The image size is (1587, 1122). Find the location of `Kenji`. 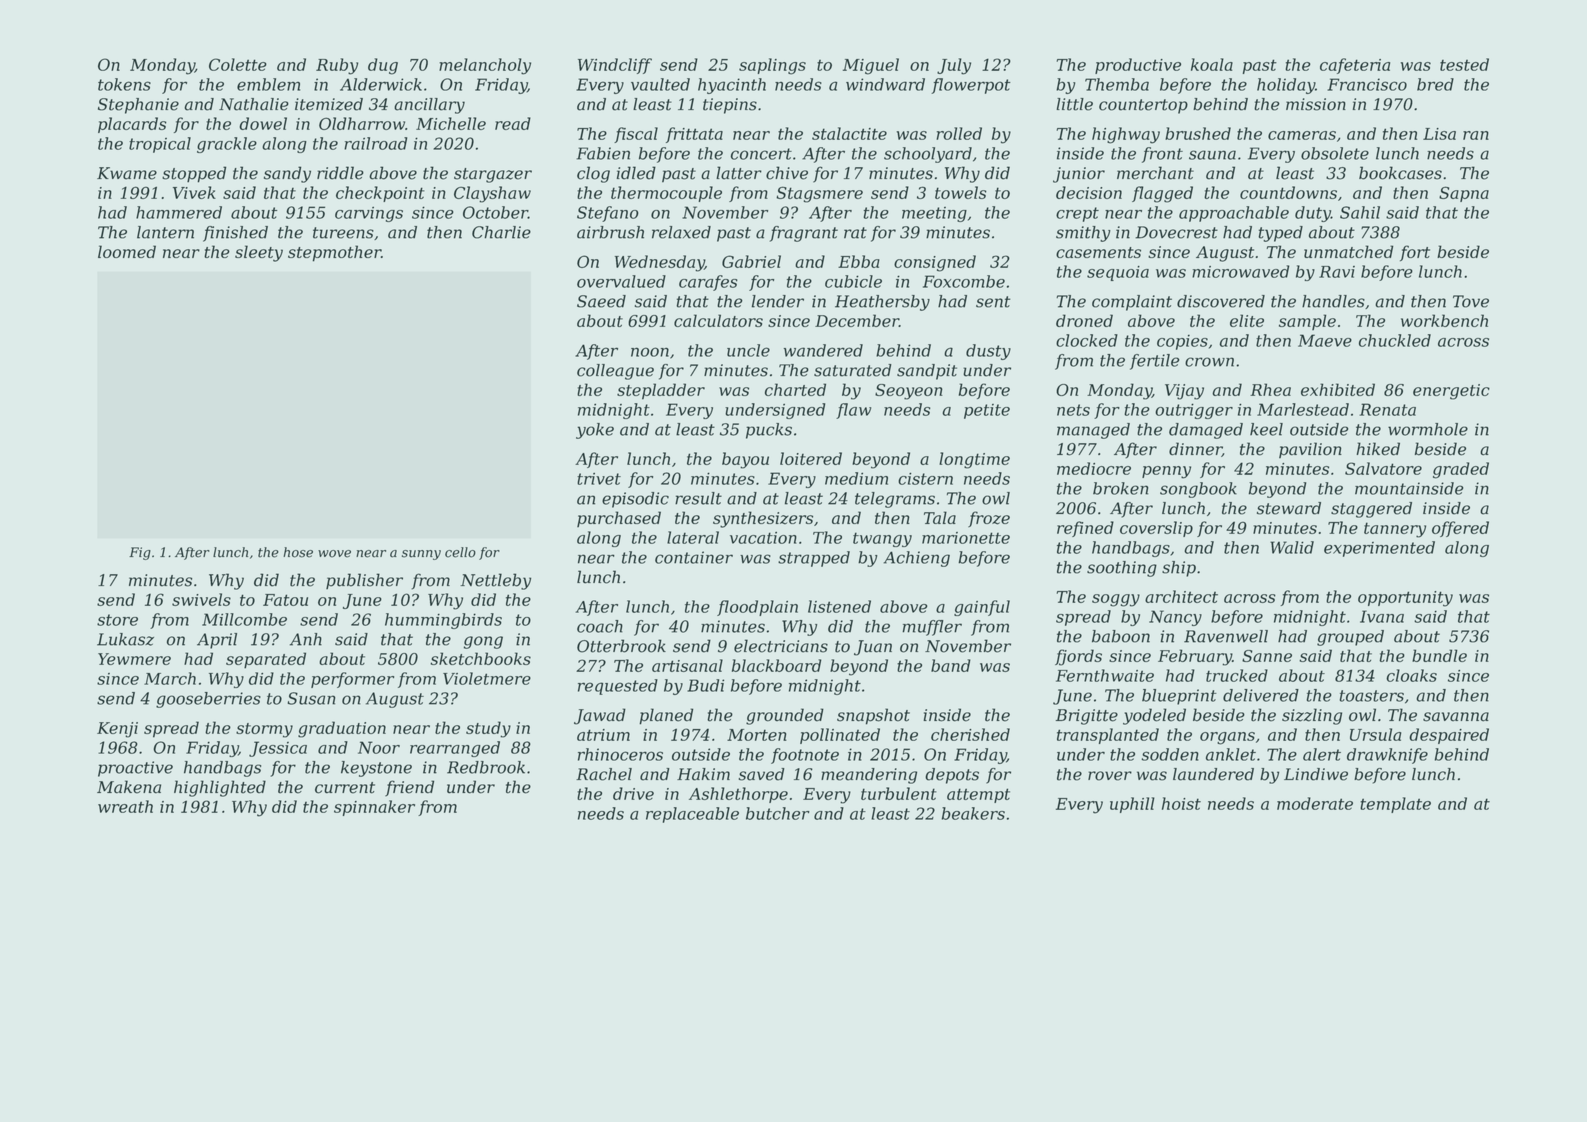

Kenji is located at coordinates (117, 730).
